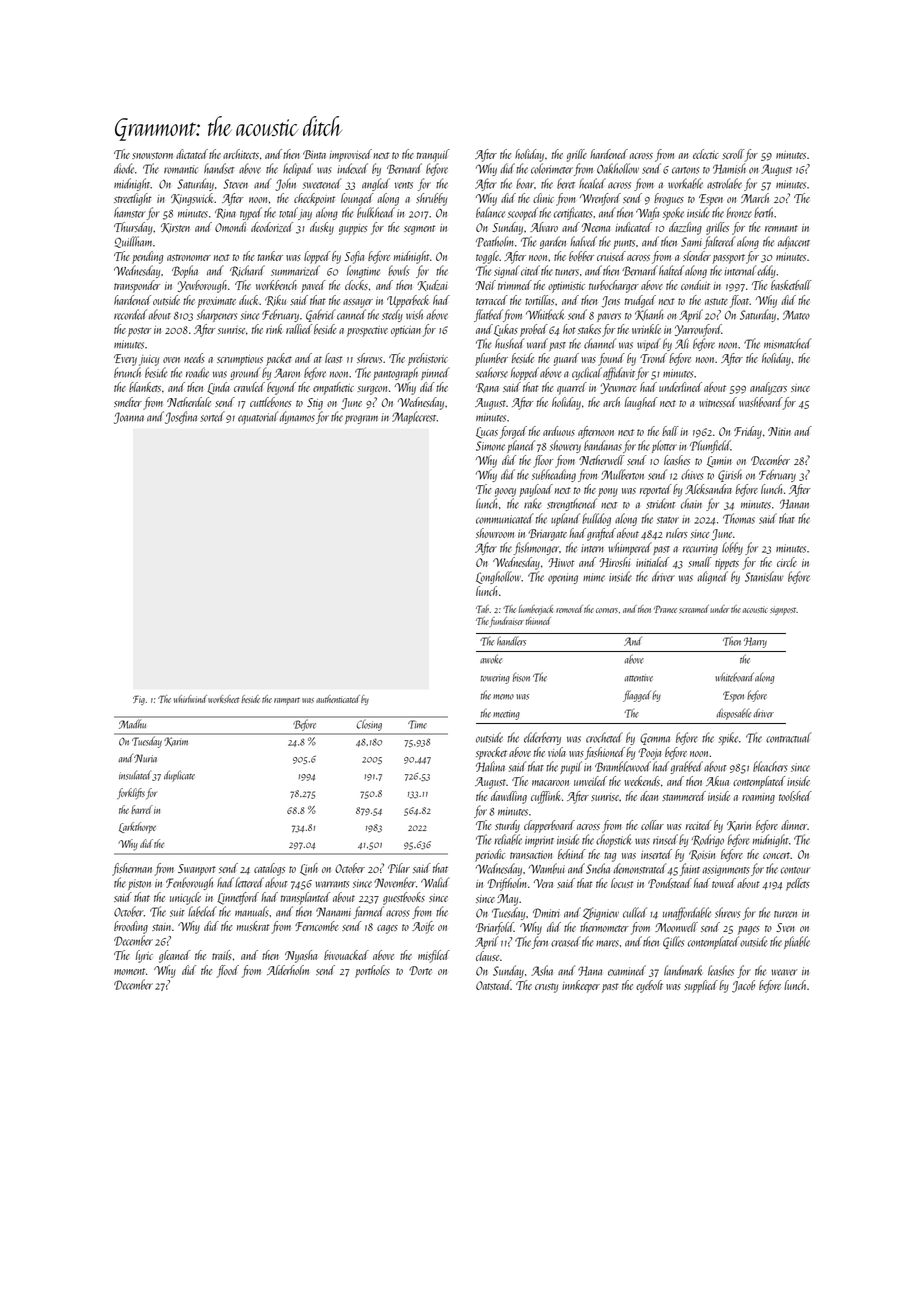 This document has width=924, height=1308. I want to click on slender, so click(697, 256).
